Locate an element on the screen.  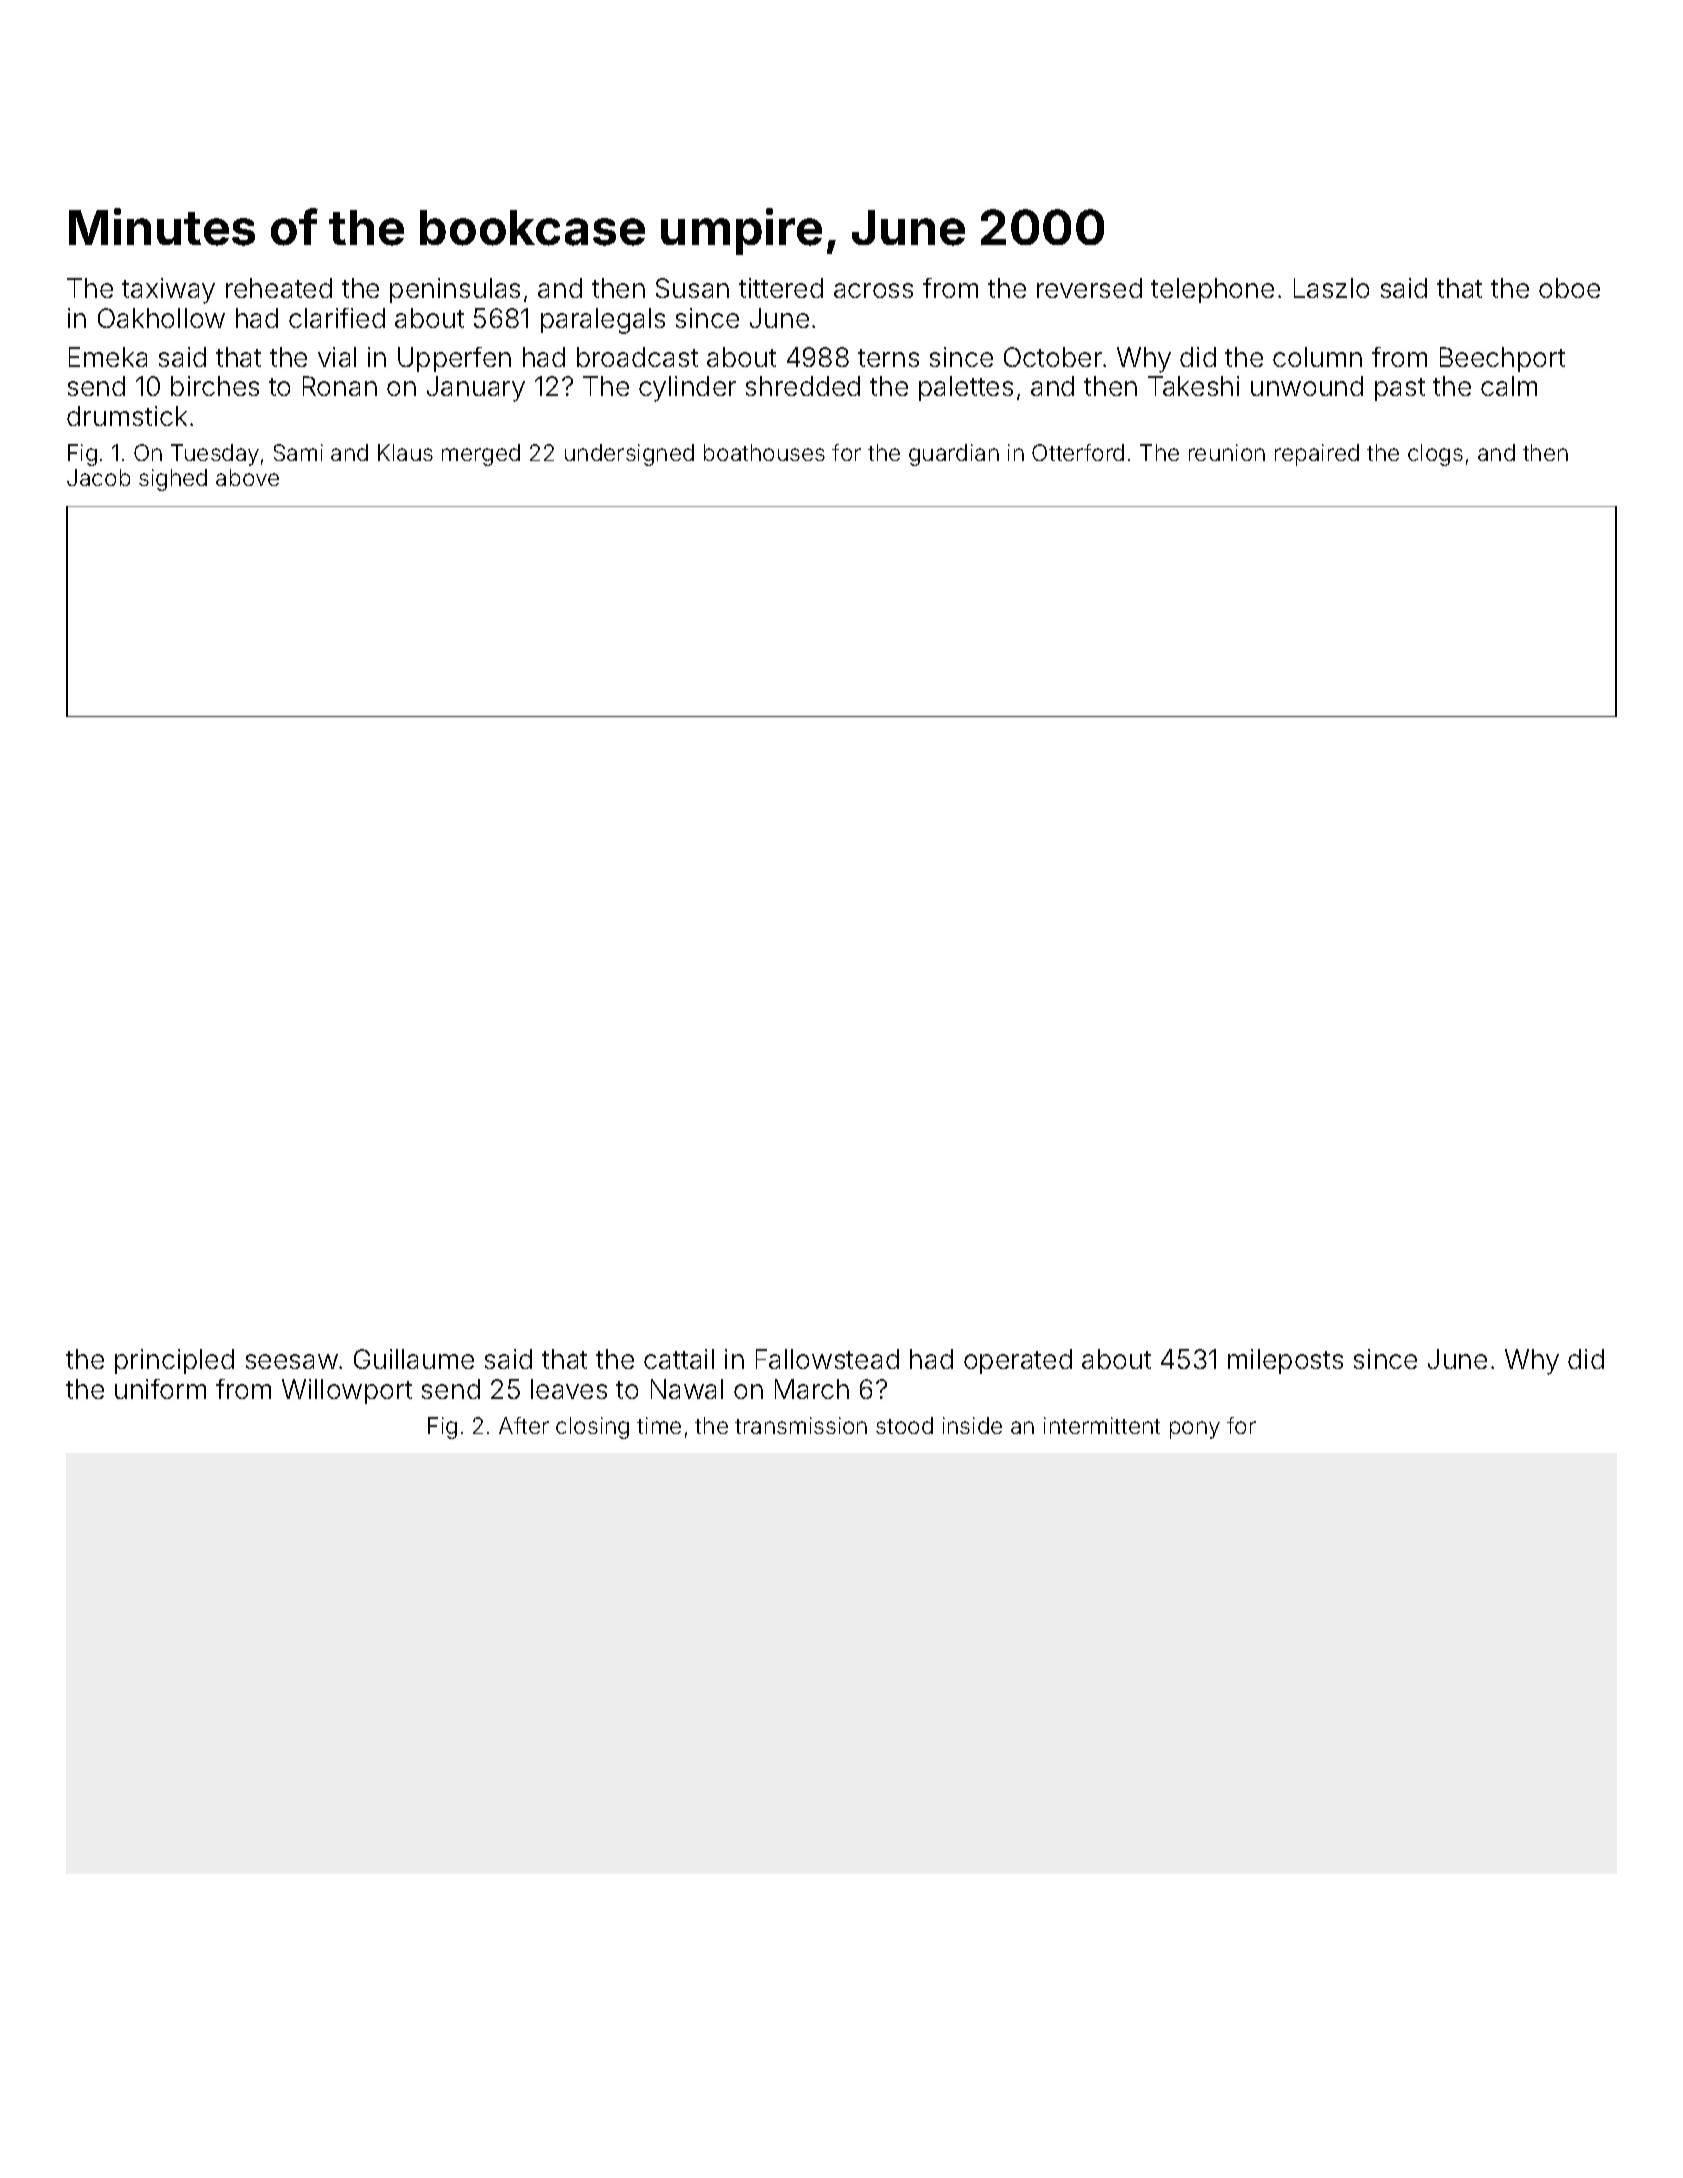
operated is located at coordinates (1018, 1361).
